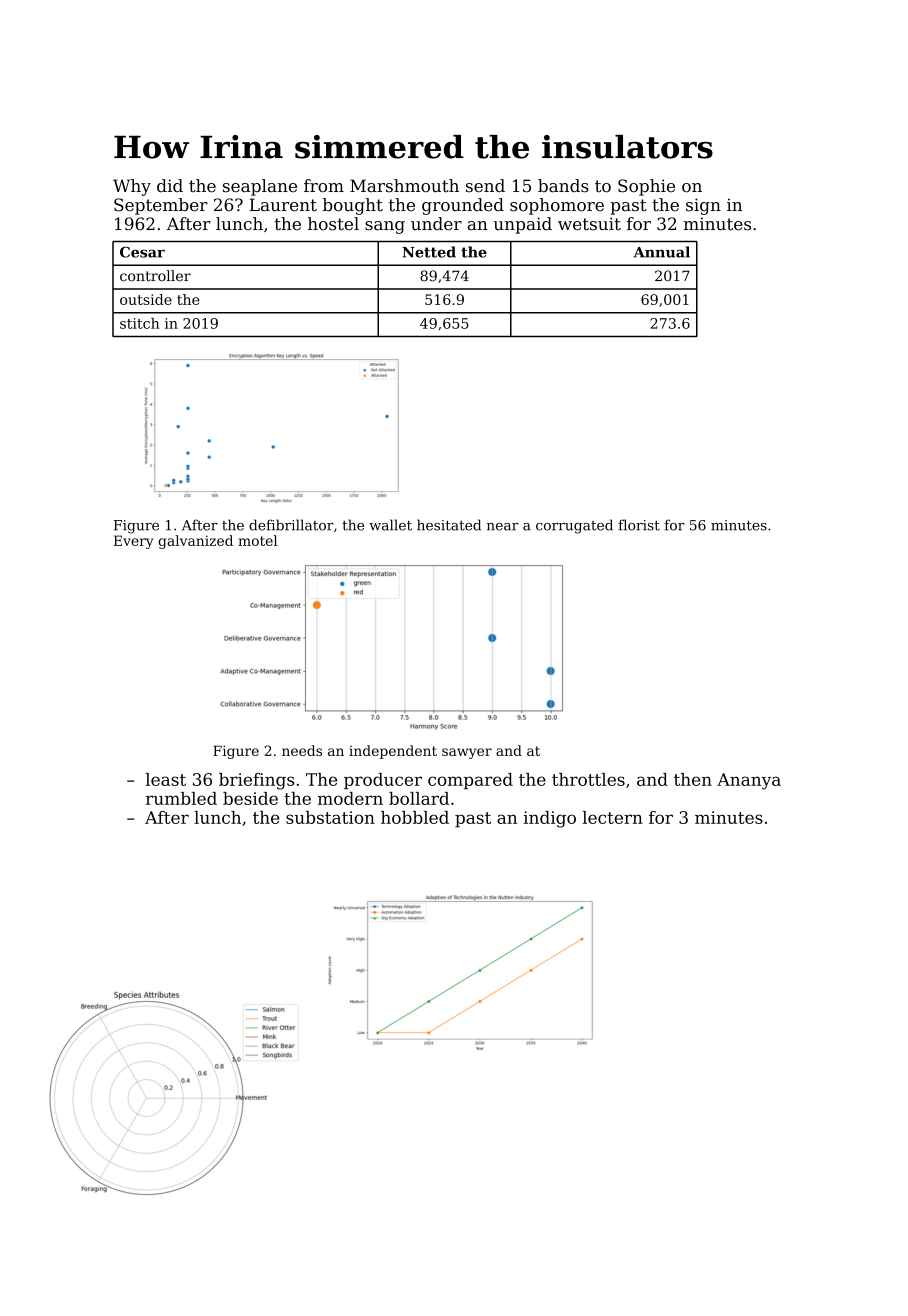 The height and width of the screenshot is (1316, 908). Describe the element at coordinates (195, 542) in the screenshot. I see `galvanized` at that location.
